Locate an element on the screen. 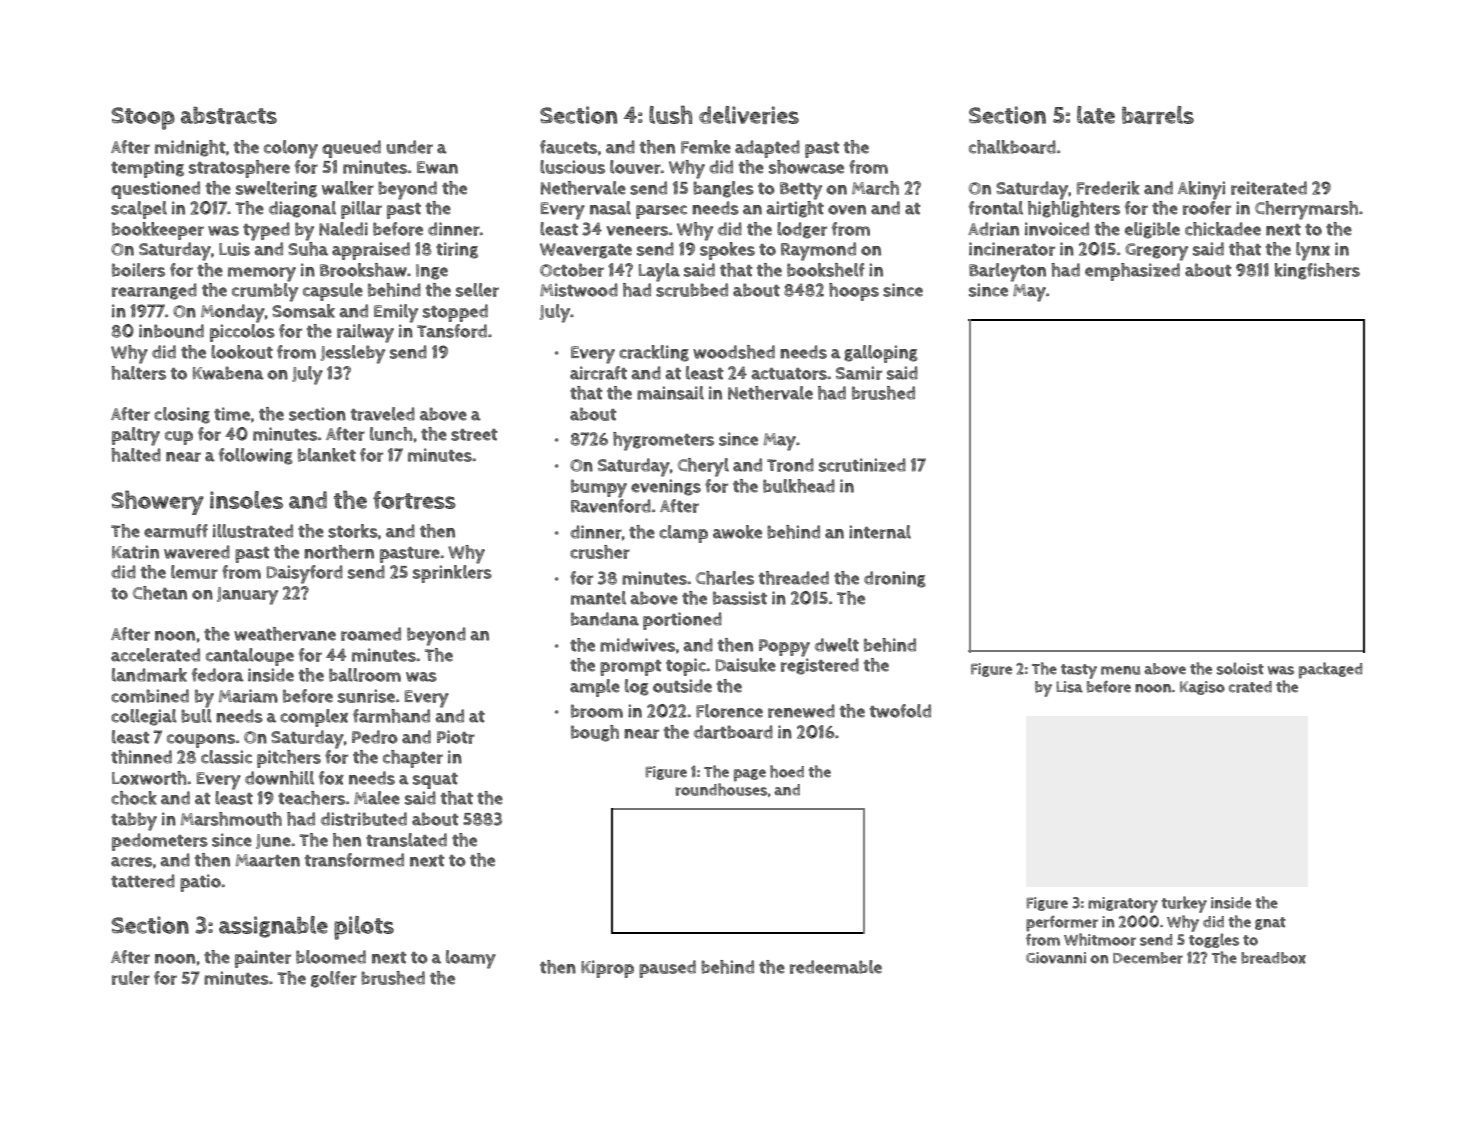 The image size is (1476, 1141). awoke is located at coordinates (737, 532).
